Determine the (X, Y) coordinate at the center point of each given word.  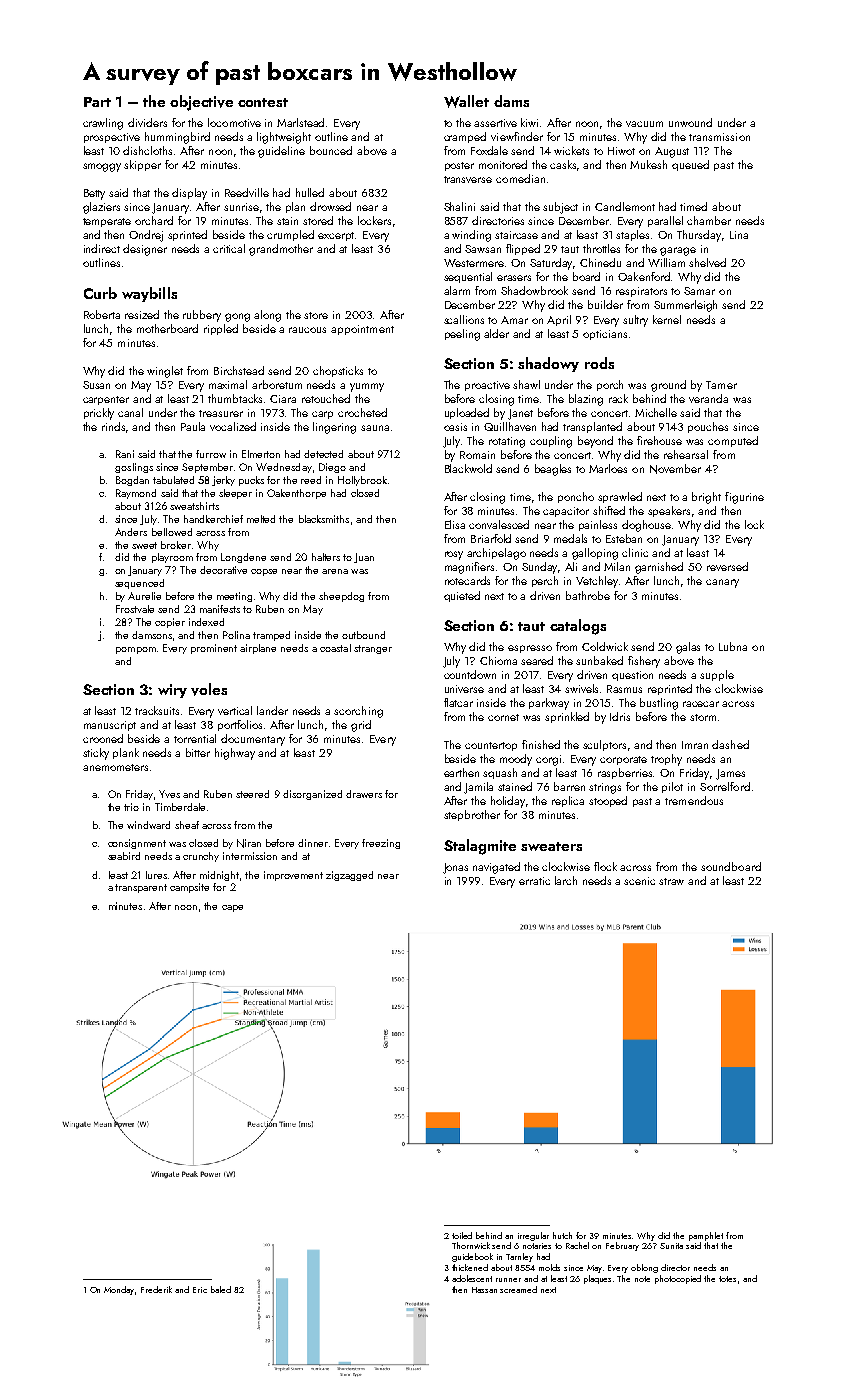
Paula (193, 426)
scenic (639, 881)
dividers (147, 122)
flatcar (458, 702)
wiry (172, 691)
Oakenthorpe (296, 494)
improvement (293, 876)
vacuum (644, 124)
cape (232, 908)
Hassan (484, 1290)
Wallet (466, 101)
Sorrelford (725, 786)
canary (722, 583)
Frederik (156, 1289)
